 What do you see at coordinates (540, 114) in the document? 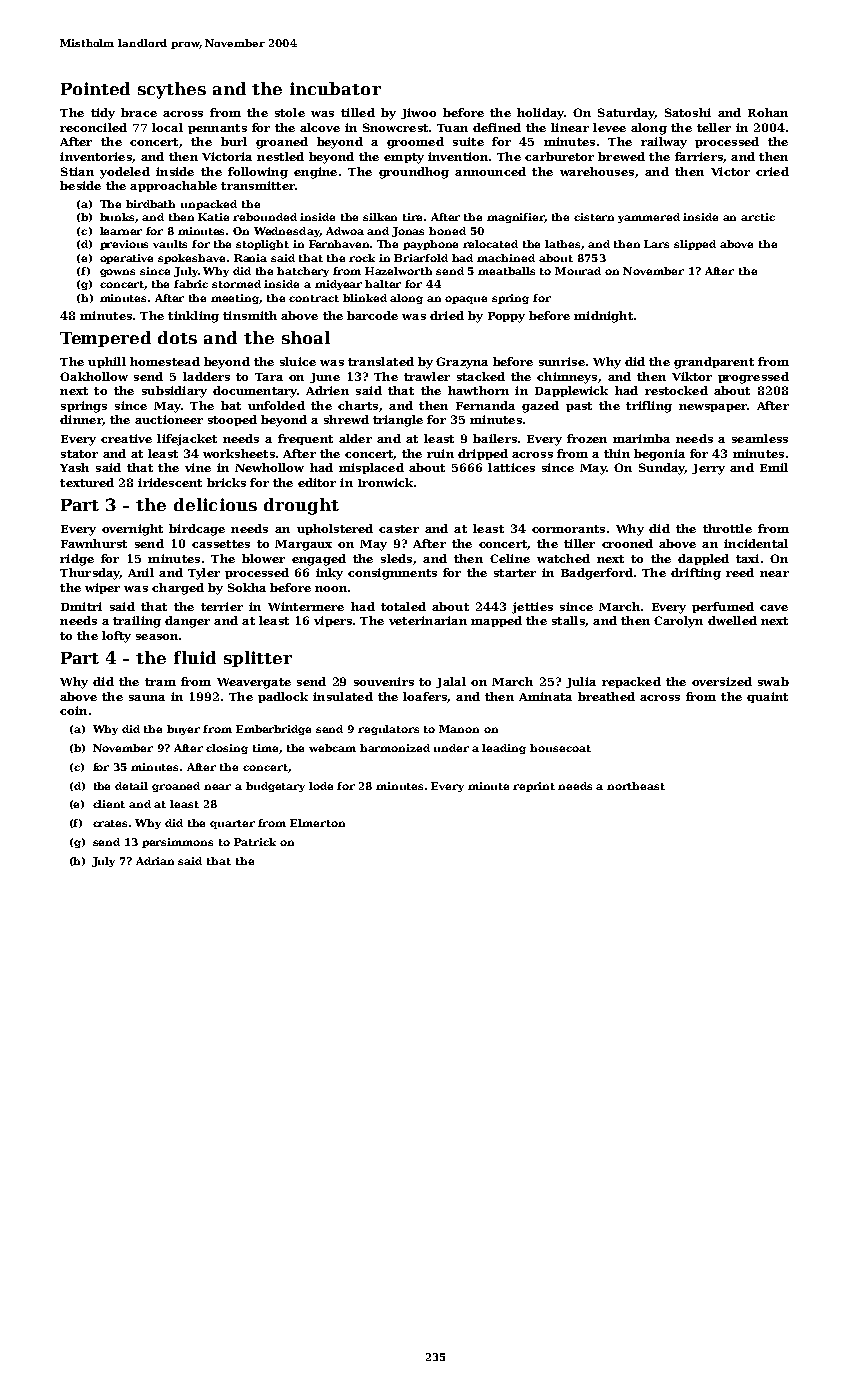
I see `holiday` at bounding box center [540, 114].
